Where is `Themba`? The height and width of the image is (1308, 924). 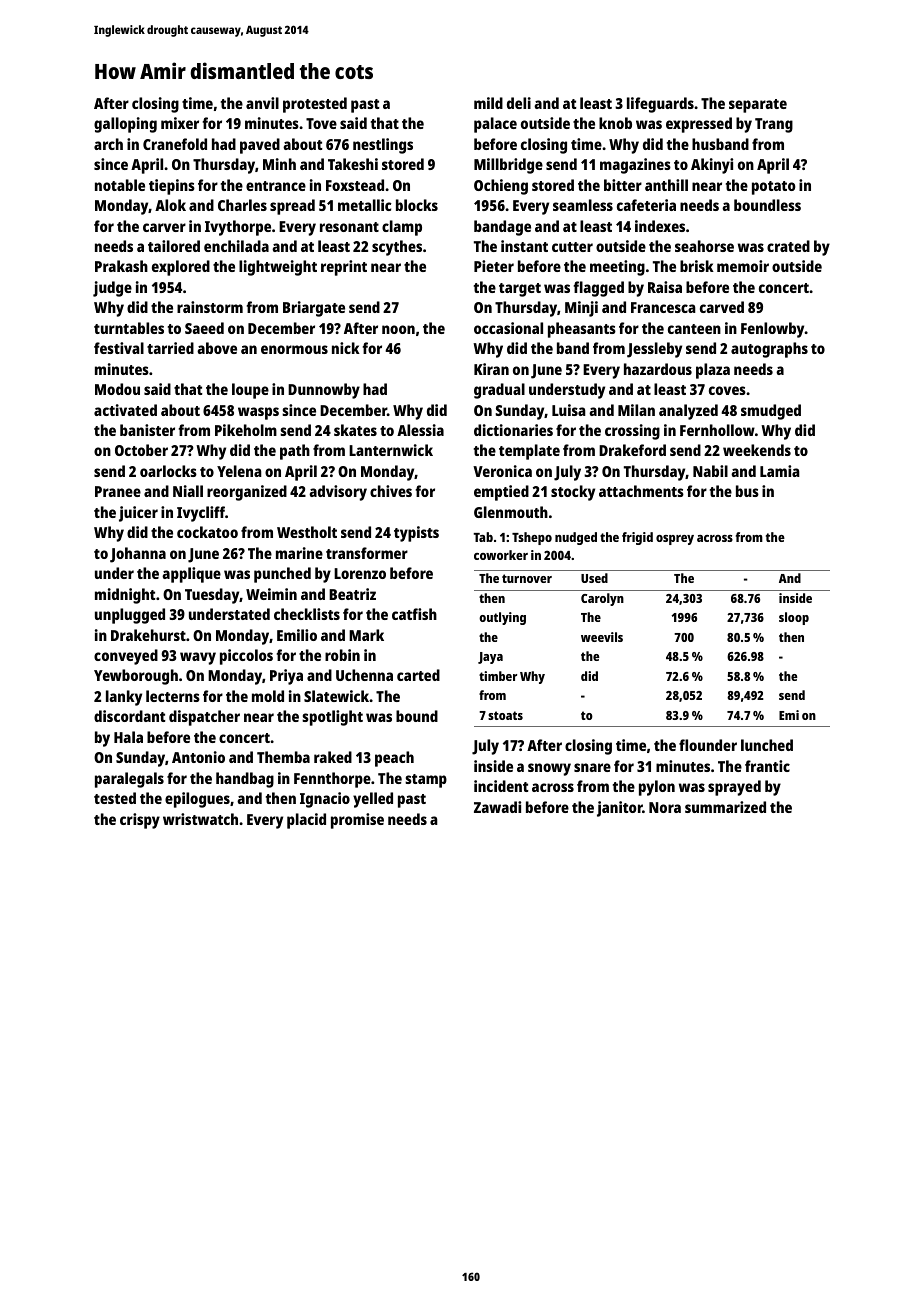
Themba is located at coordinates (283, 757).
